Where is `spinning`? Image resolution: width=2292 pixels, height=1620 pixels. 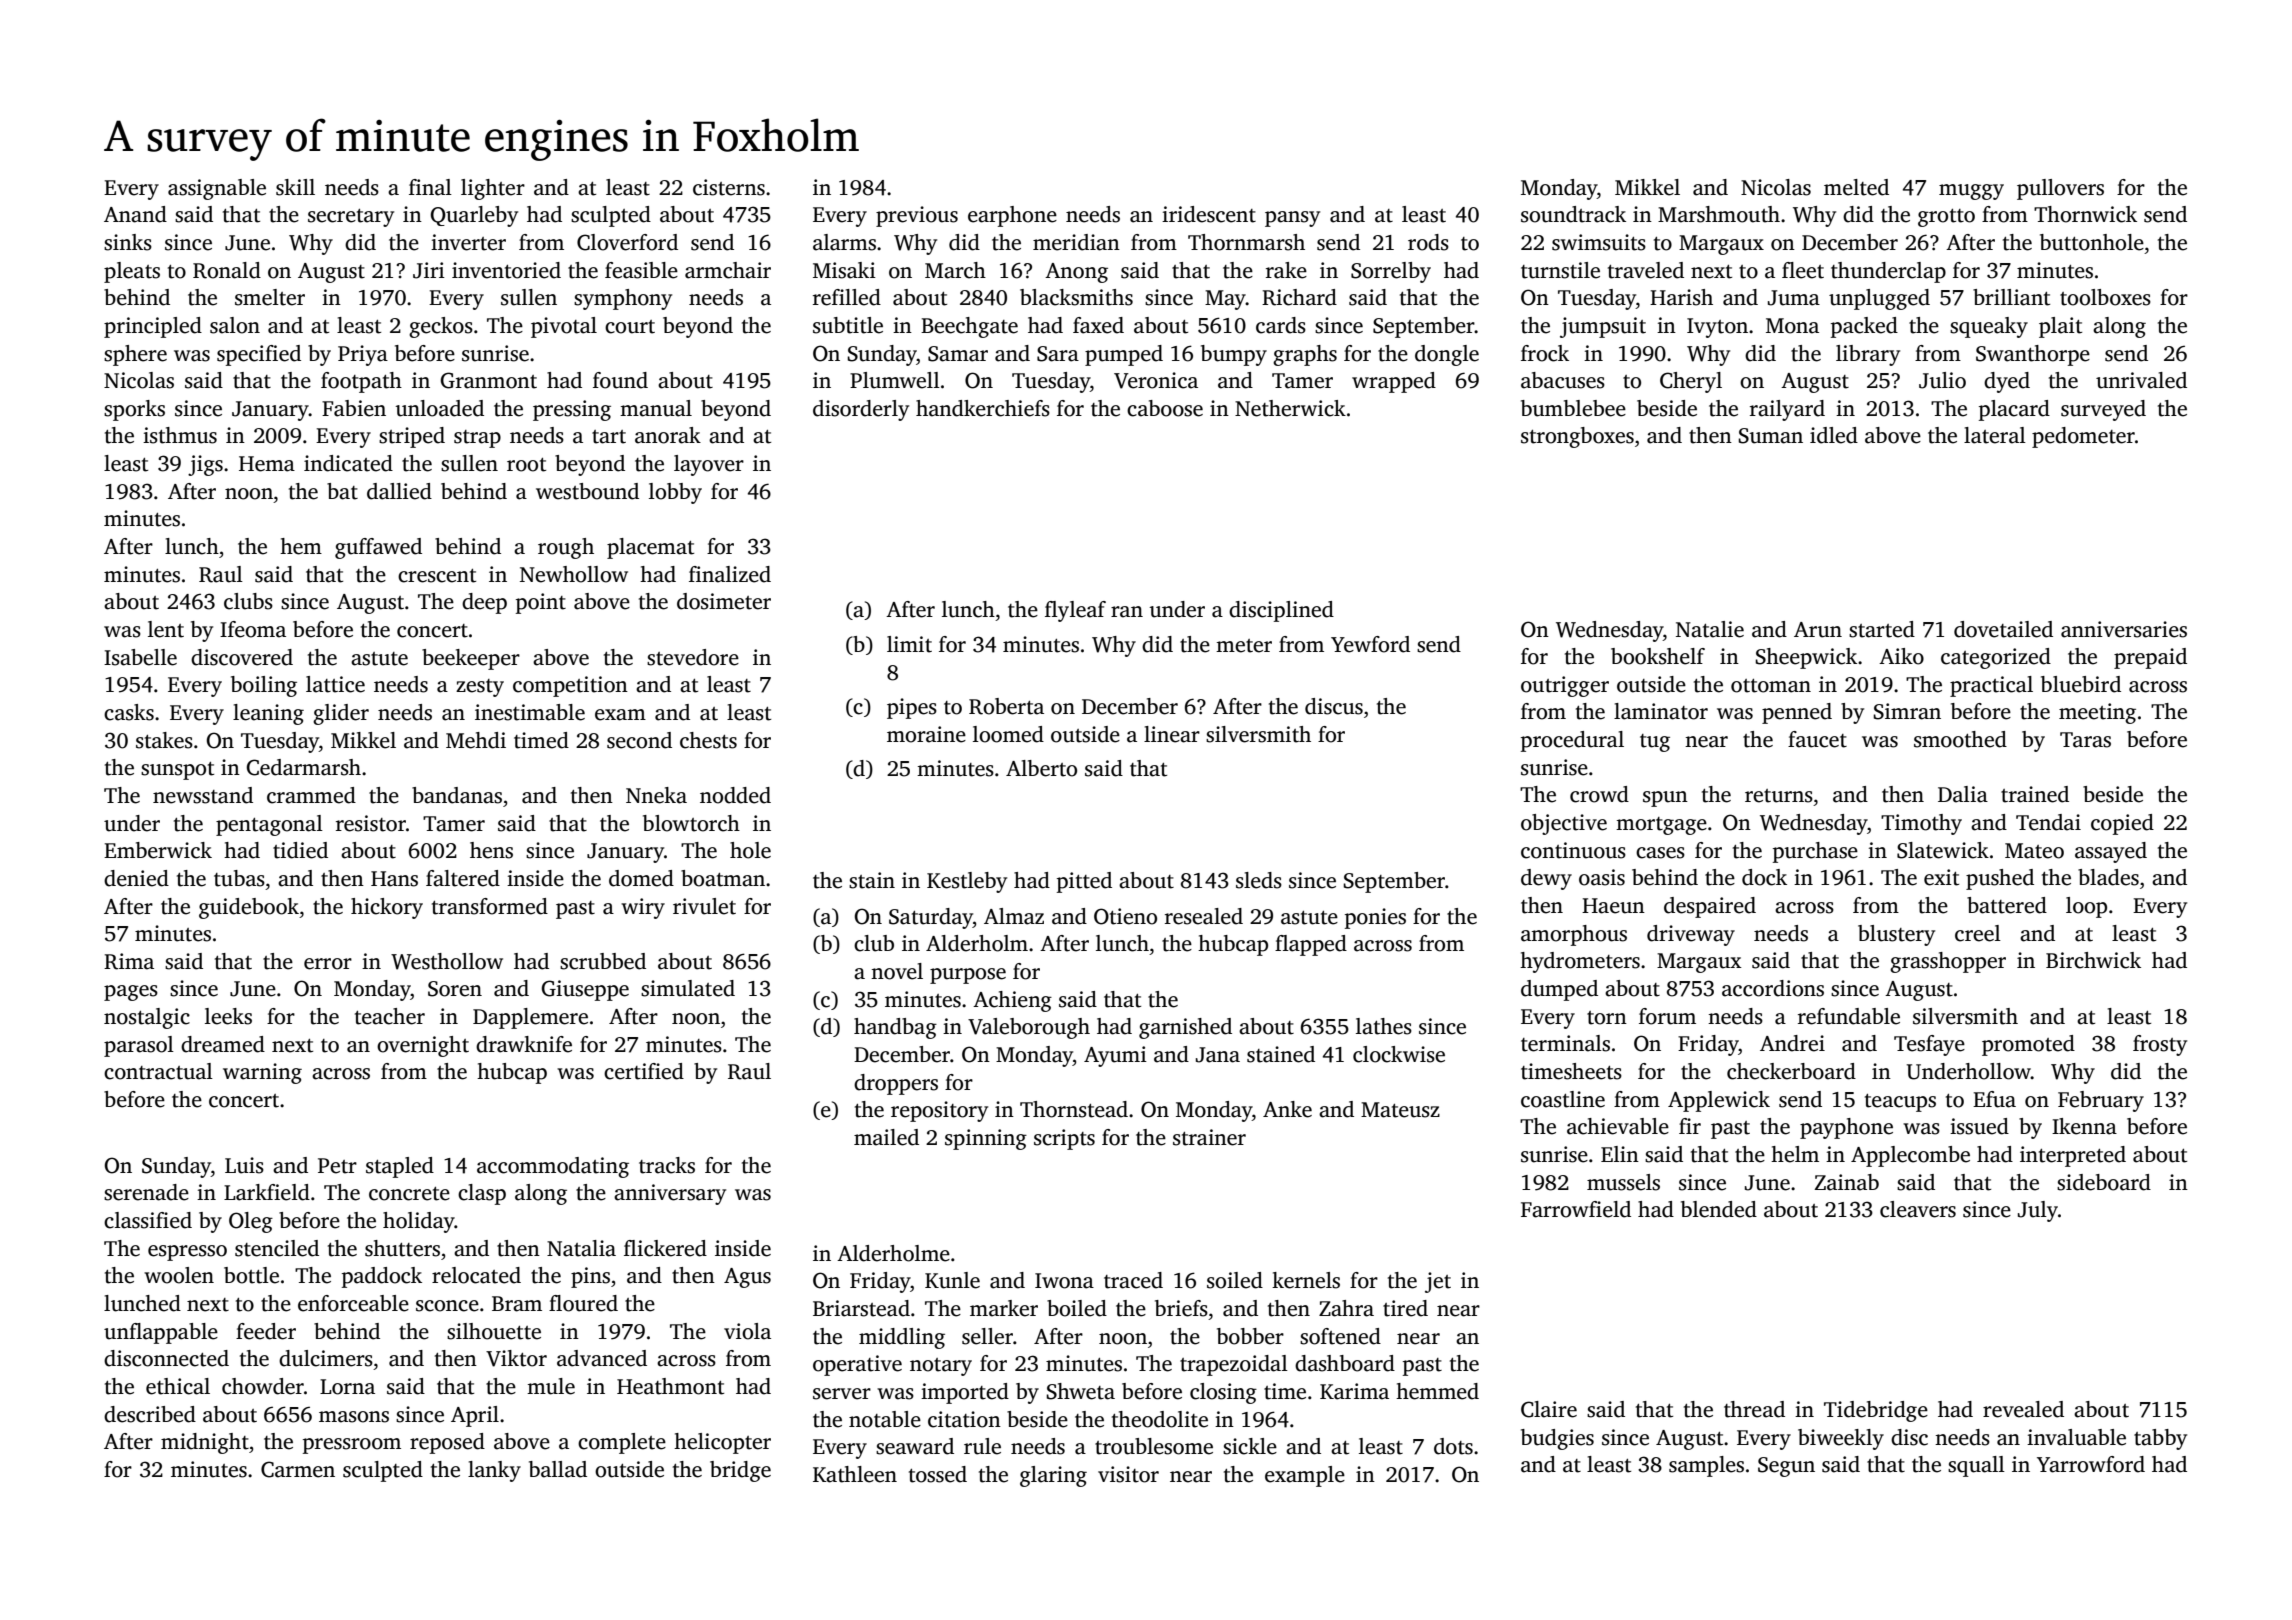
spinning is located at coordinates (986, 1139).
